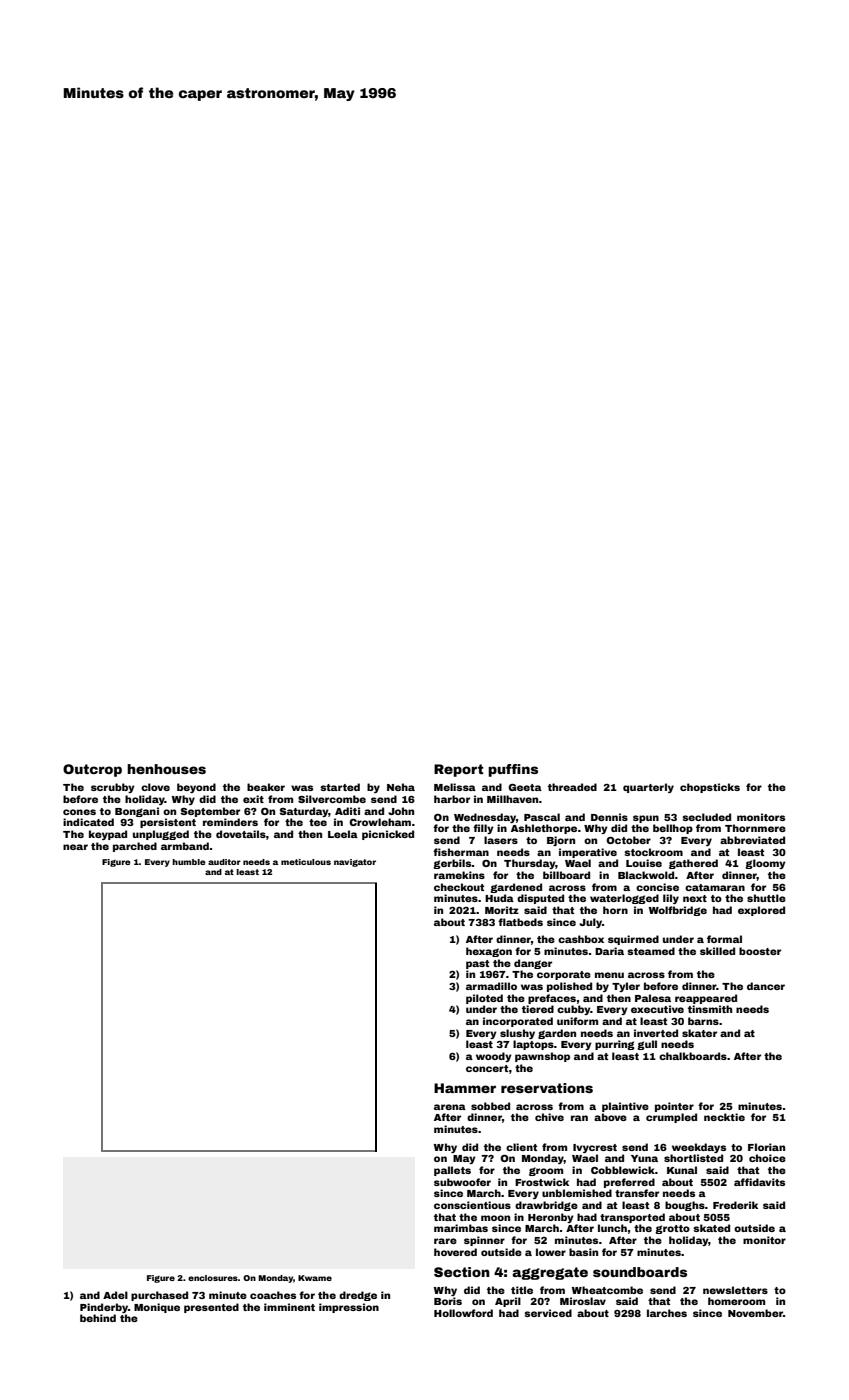  What do you see at coordinates (113, 788) in the page?
I see `scrubby` at bounding box center [113, 788].
